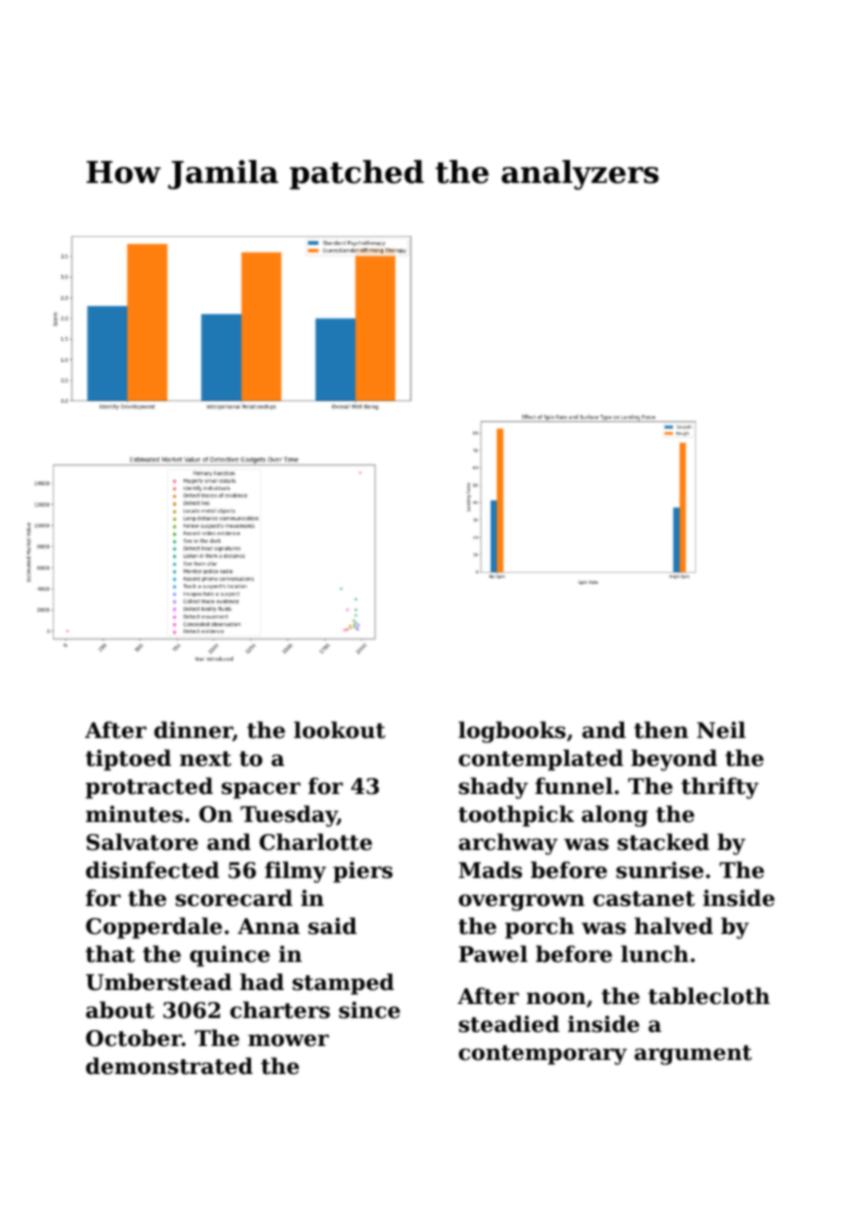 The image size is (862, 1223). Describe the element at coordinates (120, 1010) in the screenshot. I see `about` at that location.
